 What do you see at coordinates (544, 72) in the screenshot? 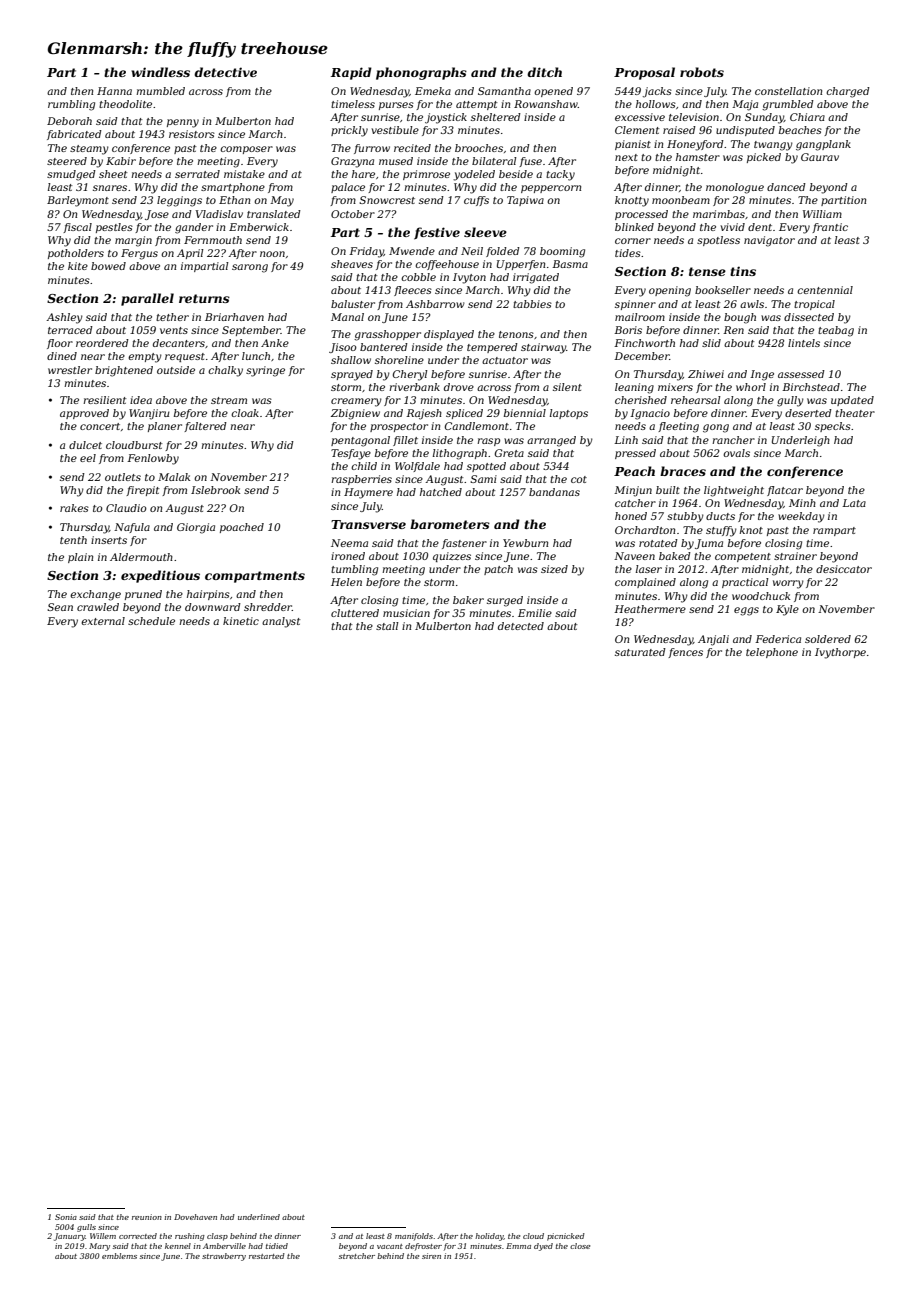
I see `ditch` at bounding box center [544, 72].
